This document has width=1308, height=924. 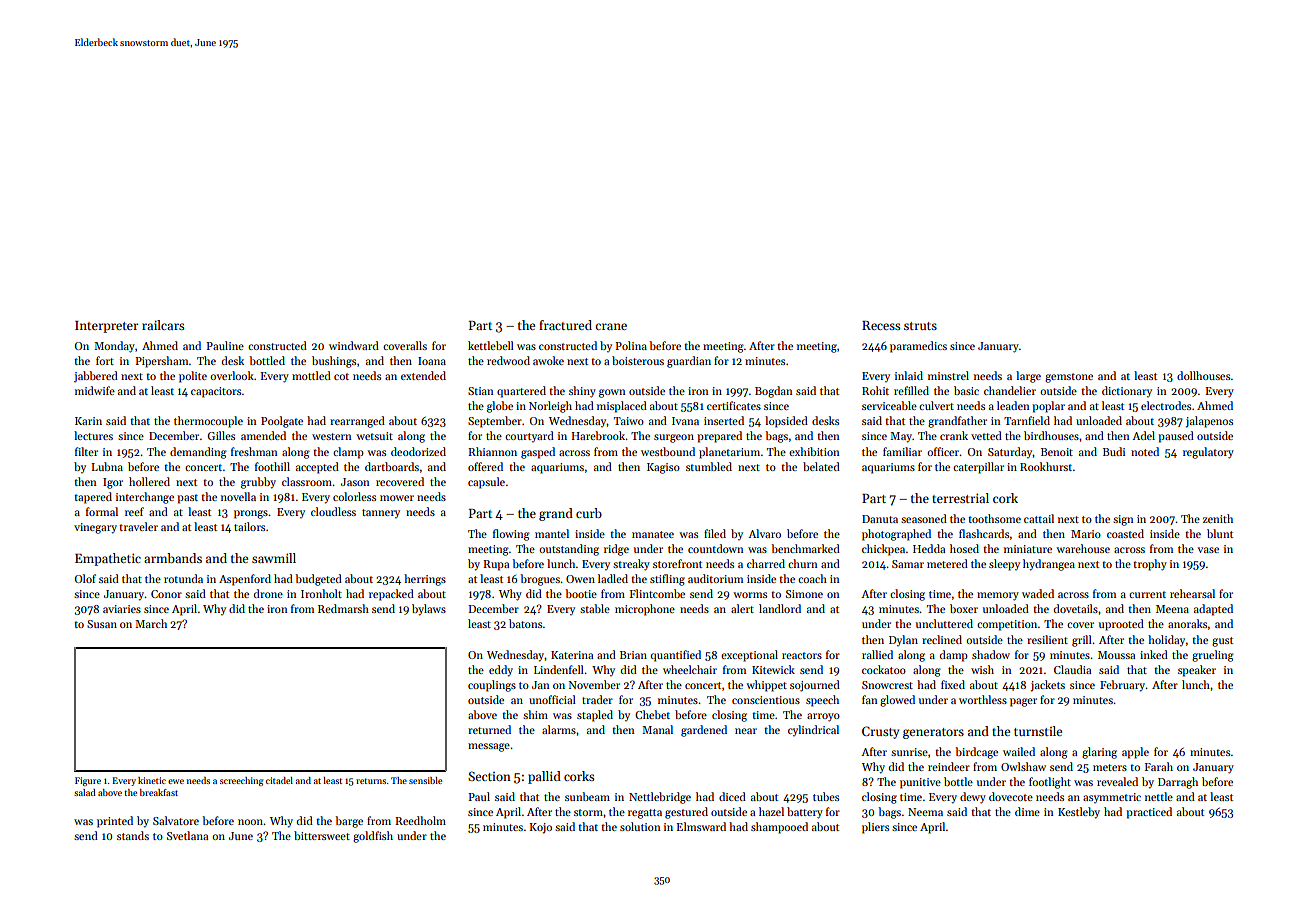 I want to click on Alvaro, so click(x=764, y=533).
